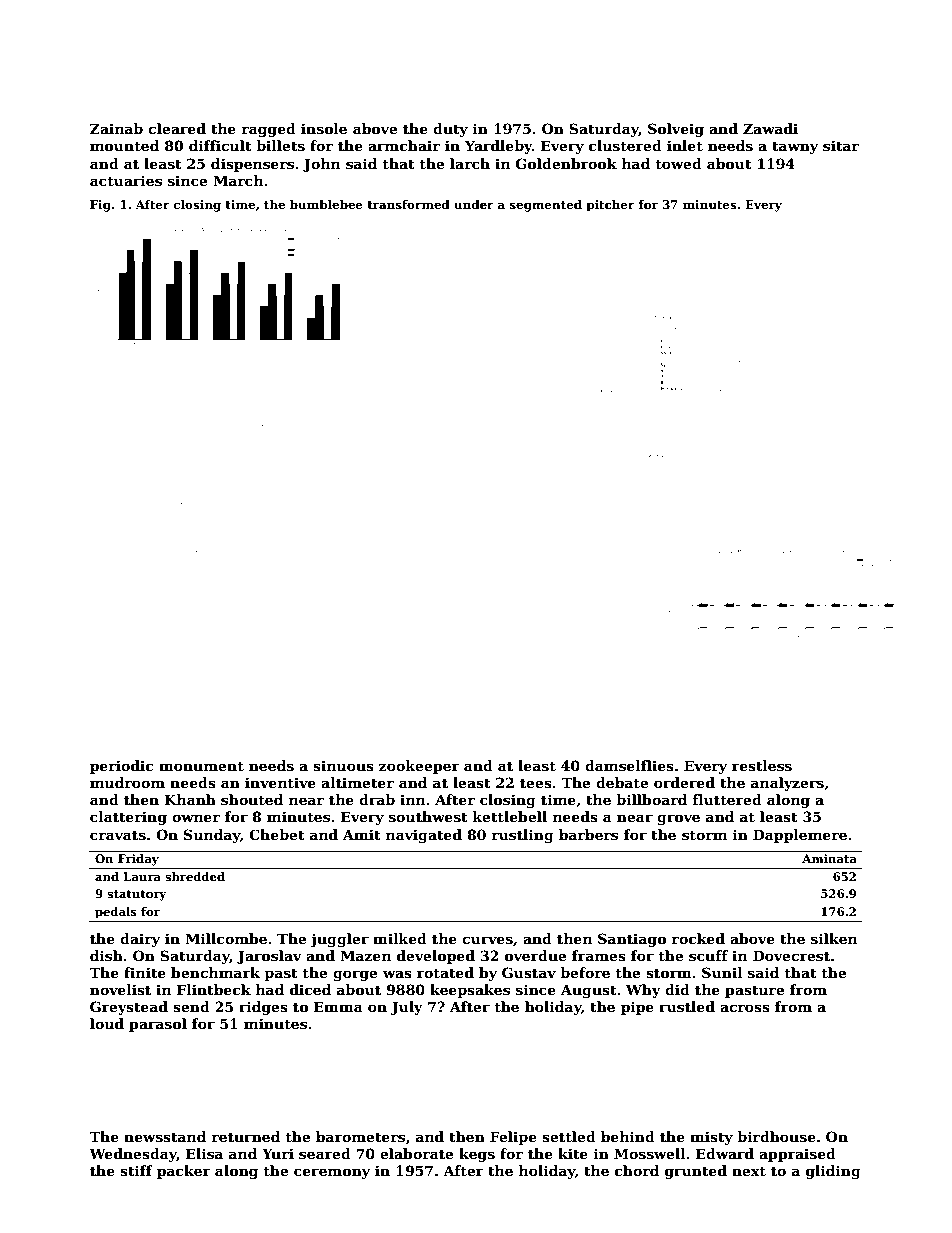 This screenshot has height=1233, width=952. What do you see at coordinates (121, 767) in the screenshot?
I see `periodic` at bounding box center [121, 767].
